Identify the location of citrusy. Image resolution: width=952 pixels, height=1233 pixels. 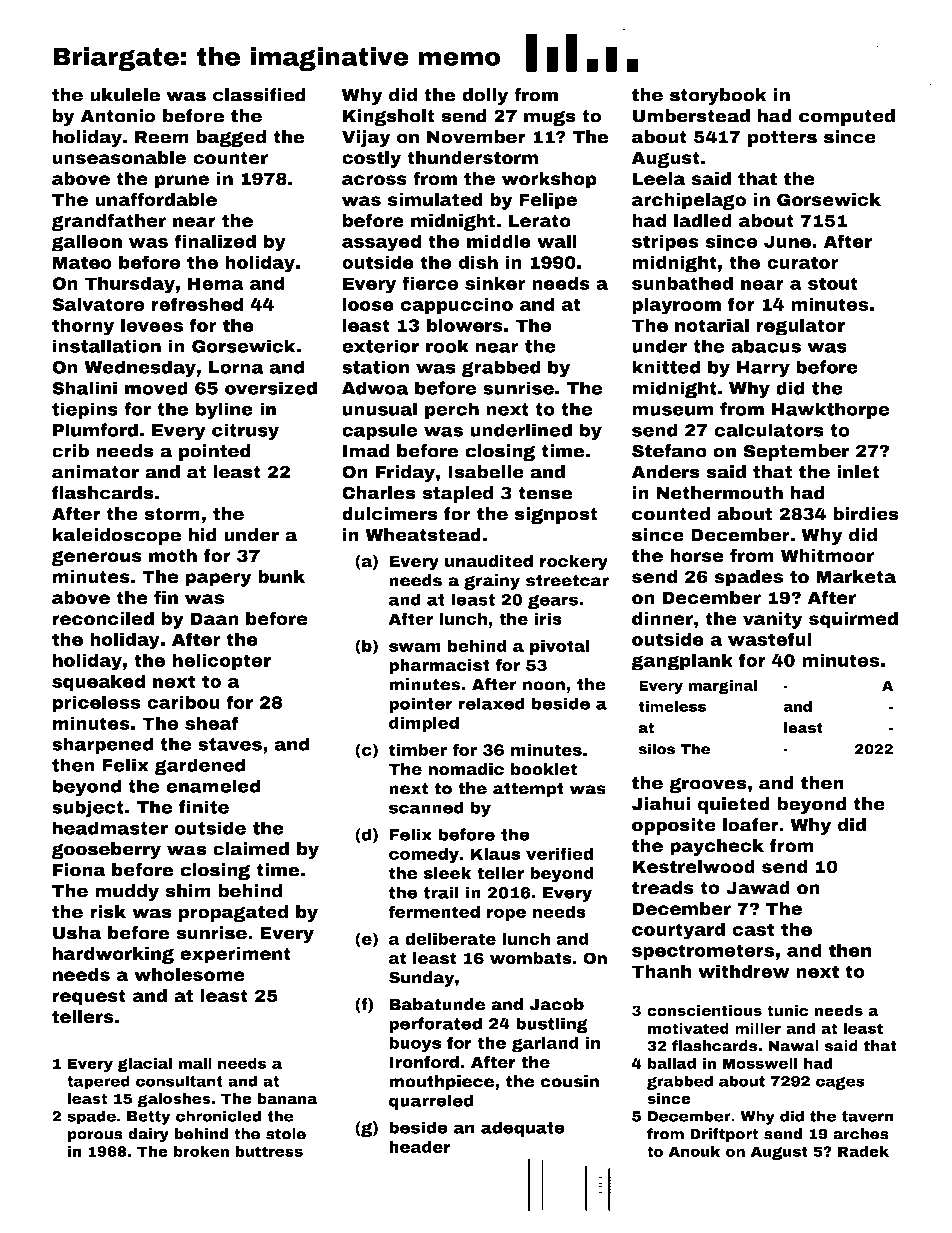
(245, 432).
